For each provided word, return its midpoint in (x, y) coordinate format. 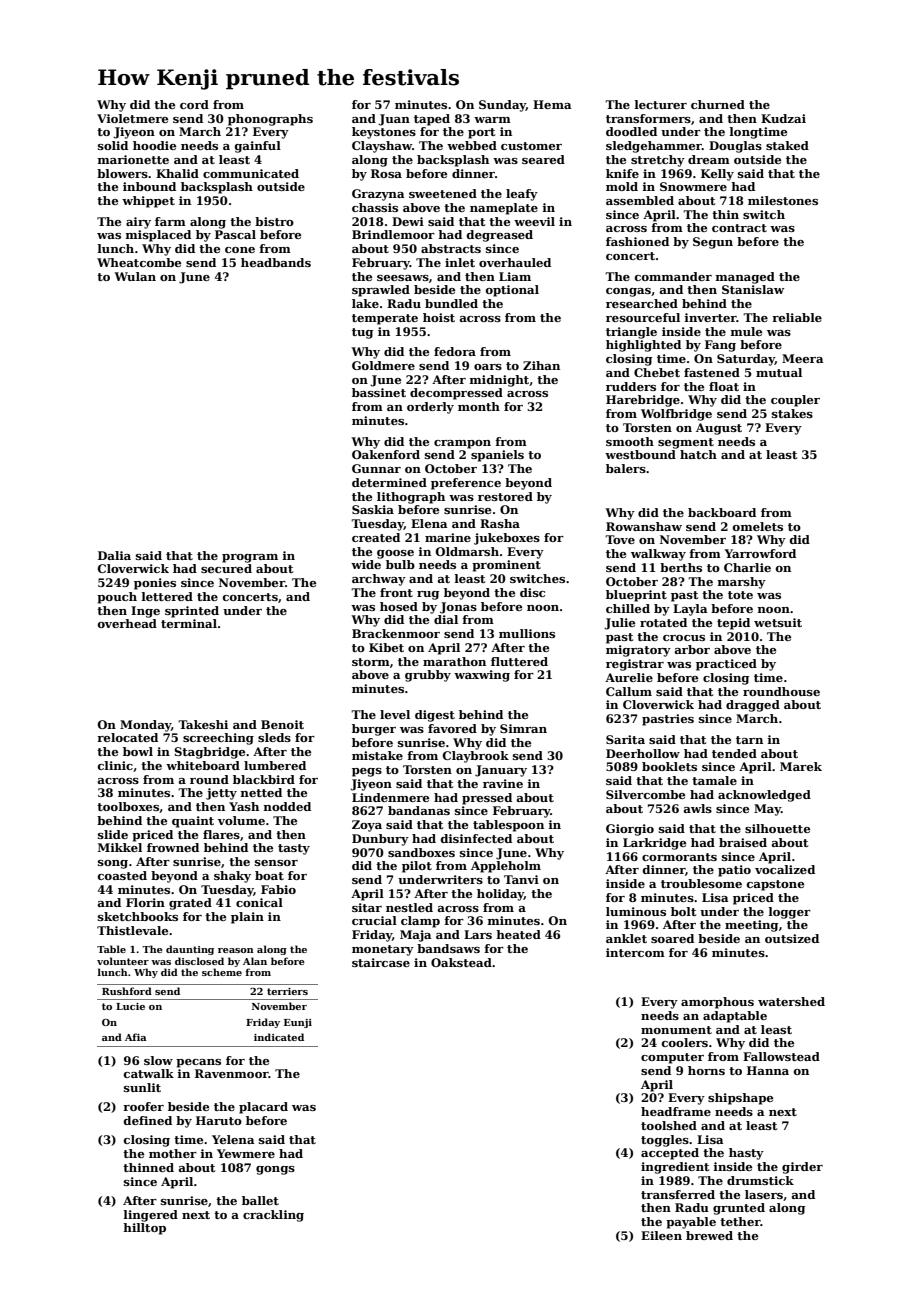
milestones (783, 200)
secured (226, 568)
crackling (273, 1216)
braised (743, 842)
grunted (739, 1209)
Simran (523, 728)
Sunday (502, 106)
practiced (726, 665)
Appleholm (506, 867)
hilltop (144, 1229)
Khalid (177, 173)
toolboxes (128, 806)
